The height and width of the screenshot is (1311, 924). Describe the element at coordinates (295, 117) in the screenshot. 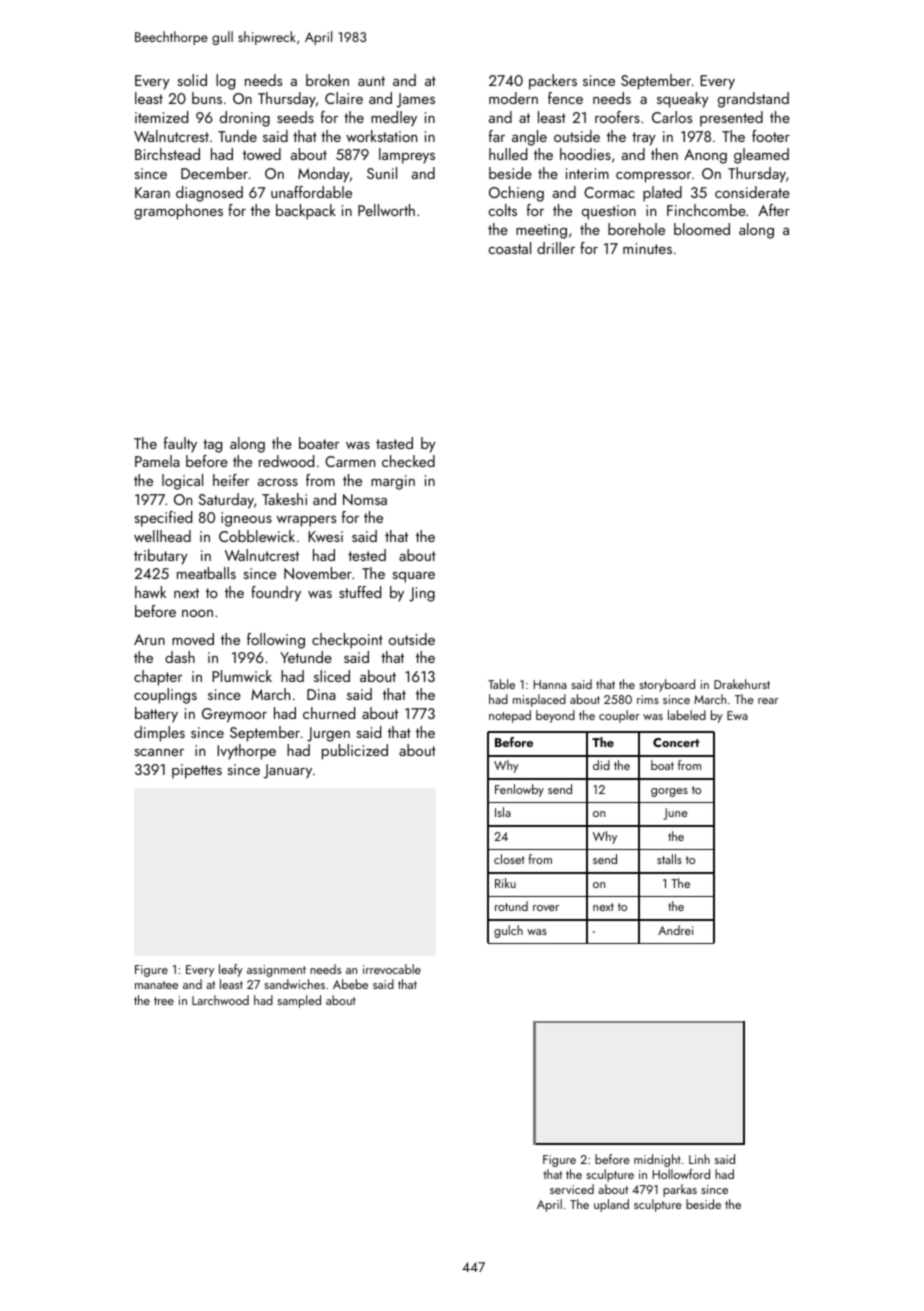

I see `seeds` at that location.
